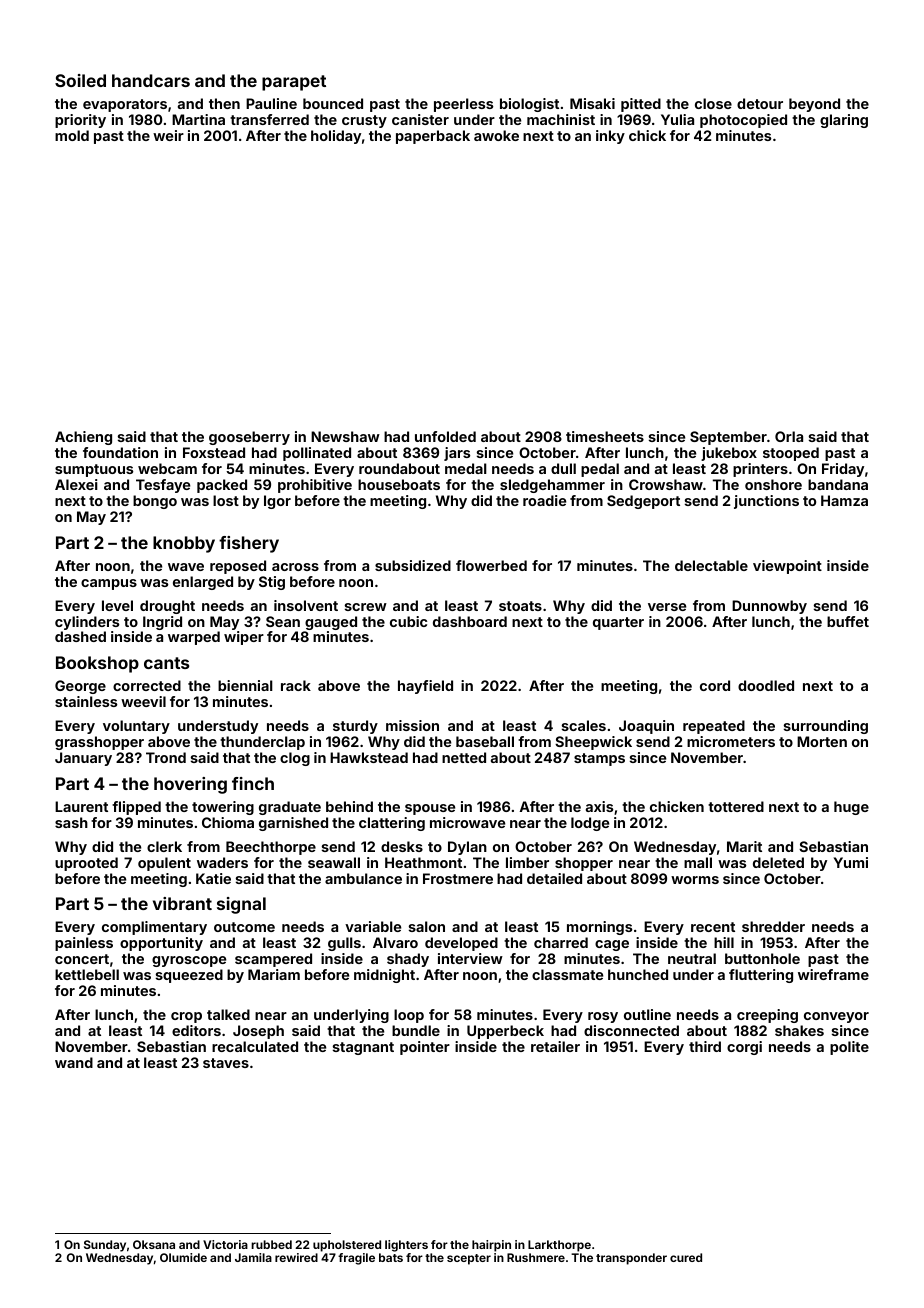  What do you see at coordinates (599, 928) in the screenshot?
I see `mornings` at bounding box center [599, 928].
